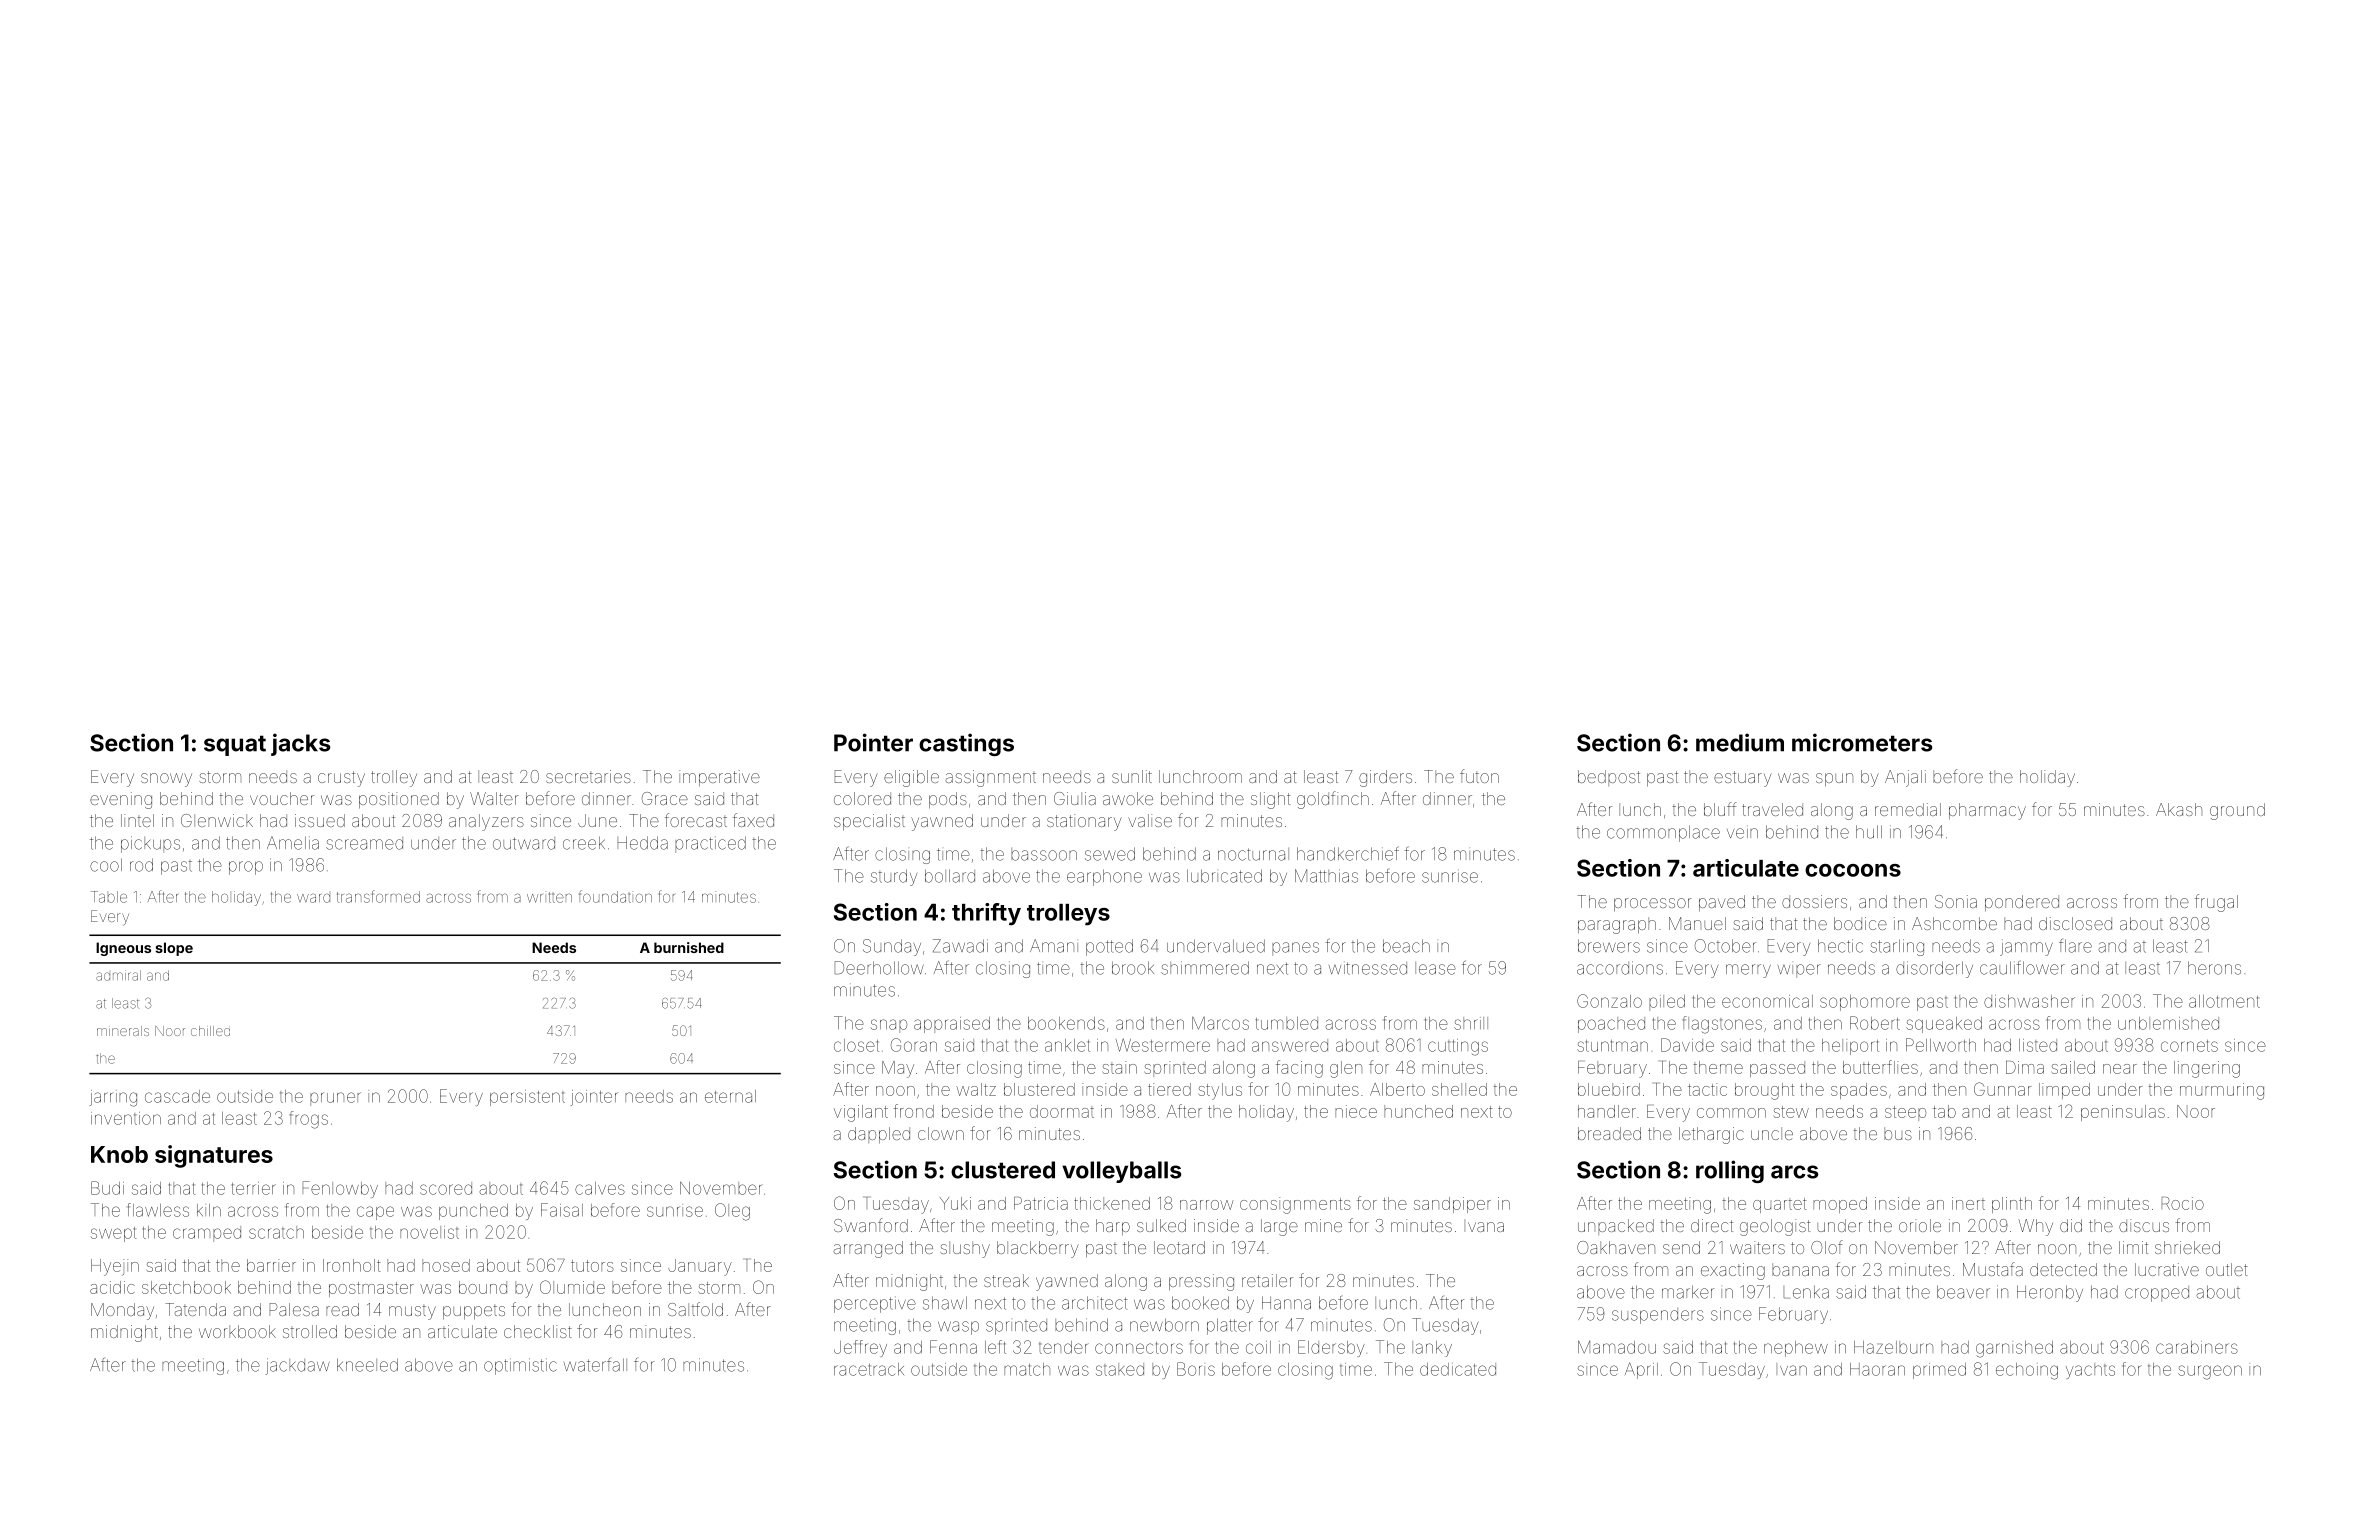  I want to click on girders, so click(1385, 778).
